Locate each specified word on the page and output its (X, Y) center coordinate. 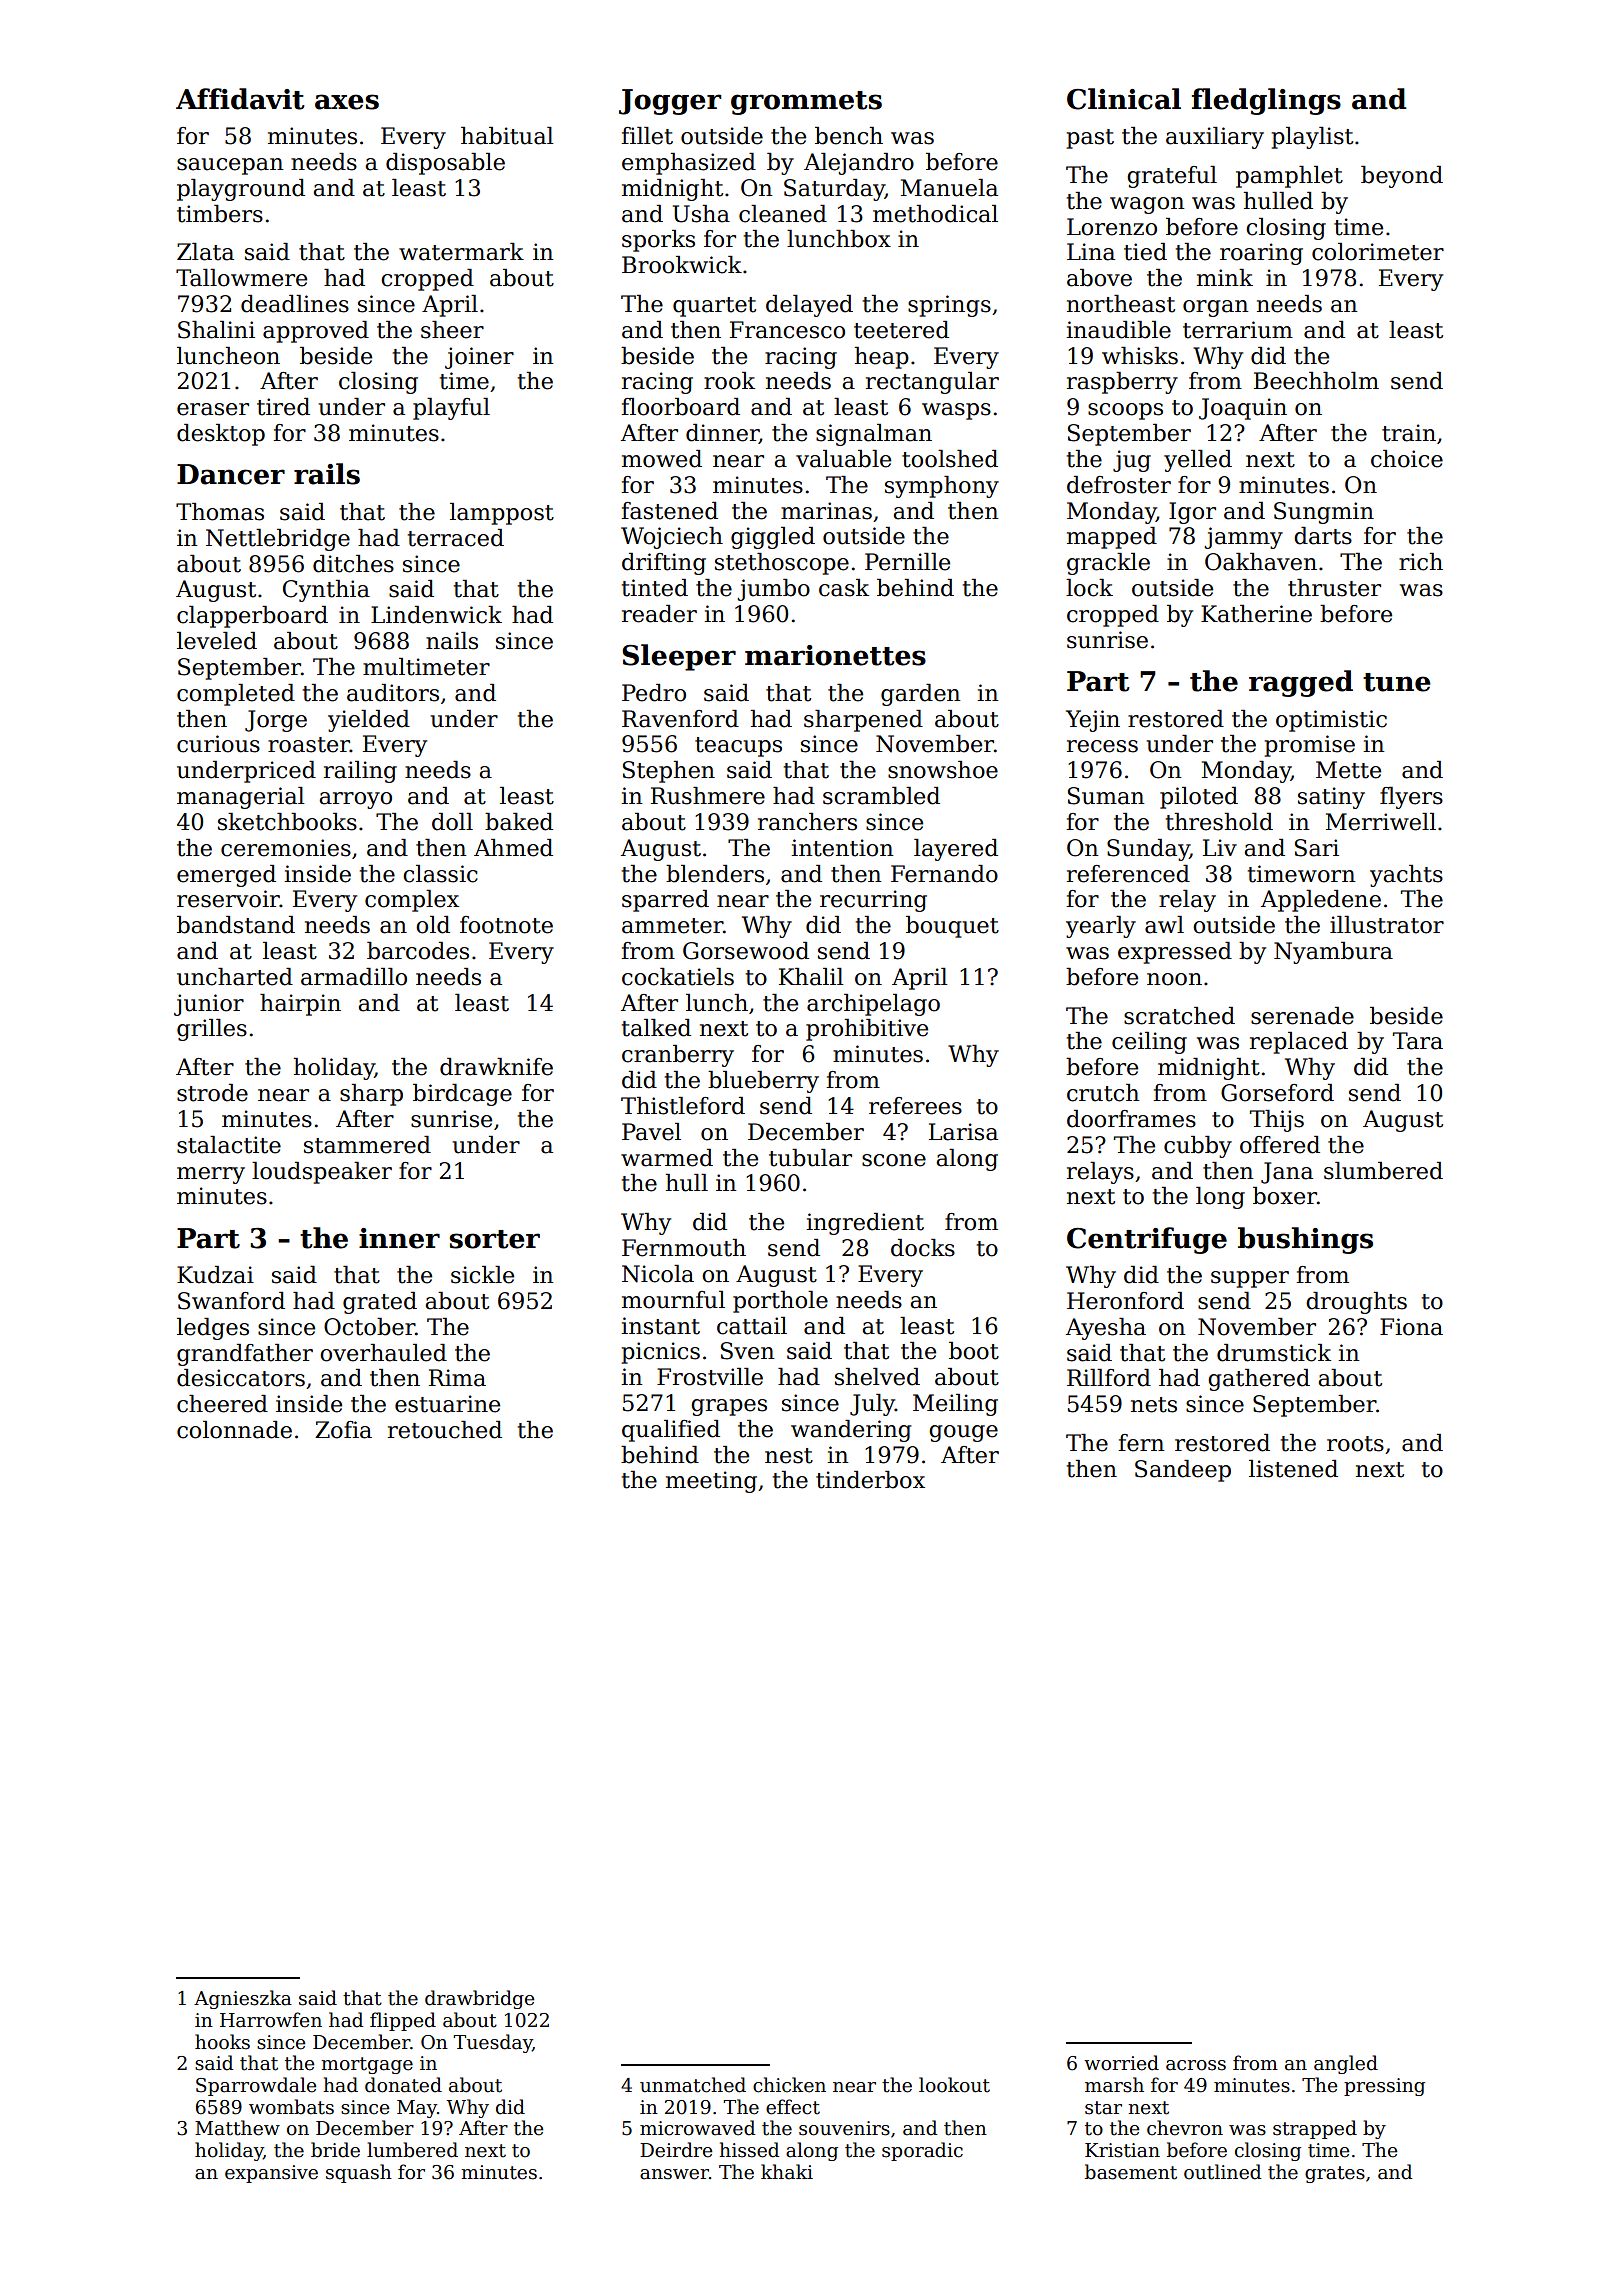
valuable (843, 459)
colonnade (234, 1430)
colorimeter (1378, 252)
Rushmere (708, 796)
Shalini (216, 330)
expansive (271, 2174)
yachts (1406, 876)
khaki (787, 2172)
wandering (851, 1431)
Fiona (1411, 1327)
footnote (506, 925)
